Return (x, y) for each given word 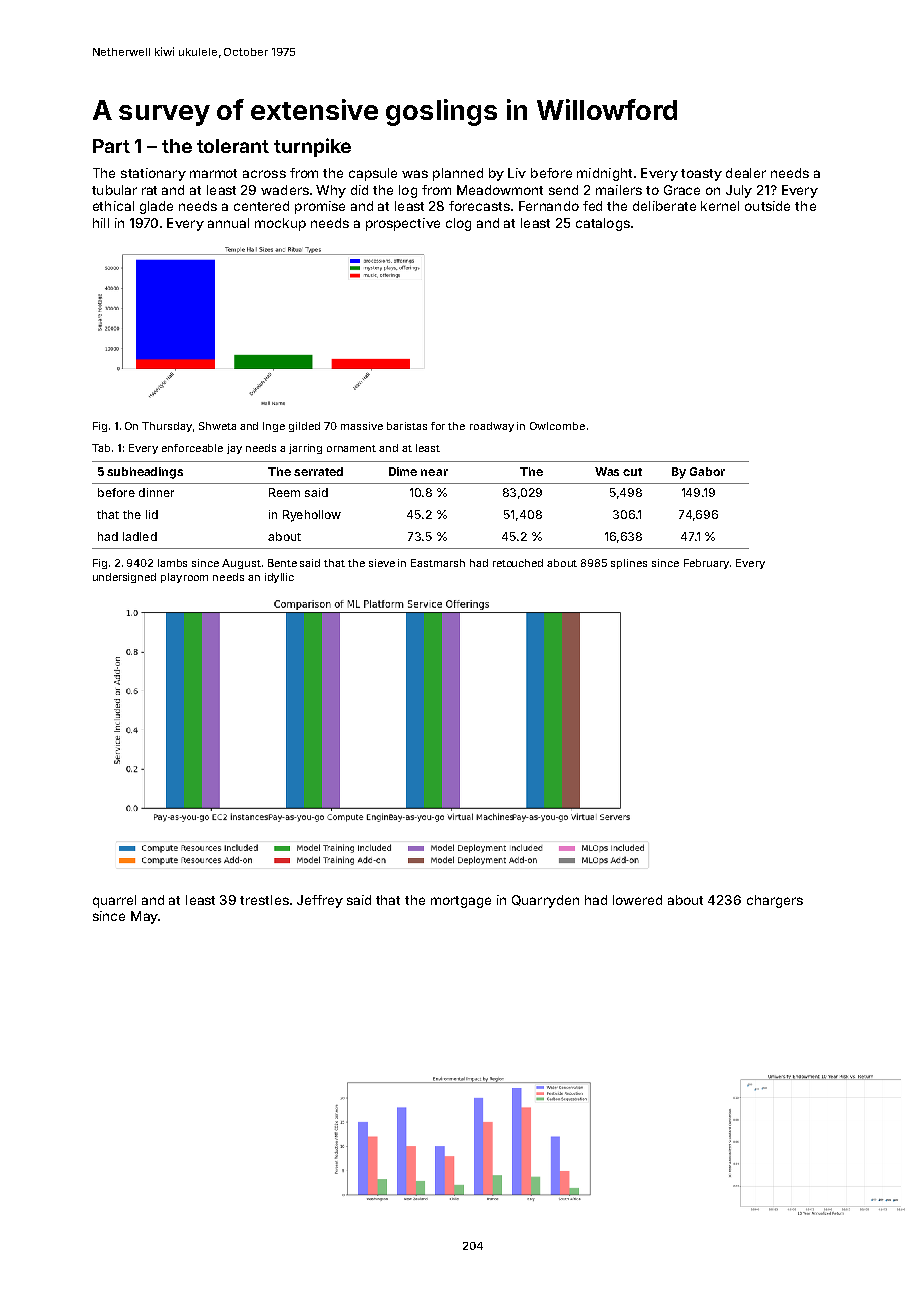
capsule (373, 174)
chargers (775, 901)
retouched (518, 563)
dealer (746, 173)
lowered (637, 900)
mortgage (461, 902)
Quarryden (545, 901)
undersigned (124, 578)
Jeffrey (320, 901)
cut (632, 472)
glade (156, 207)
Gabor (707, 471)
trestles (264, 900)
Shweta (217, 426)
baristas (407, 426)
